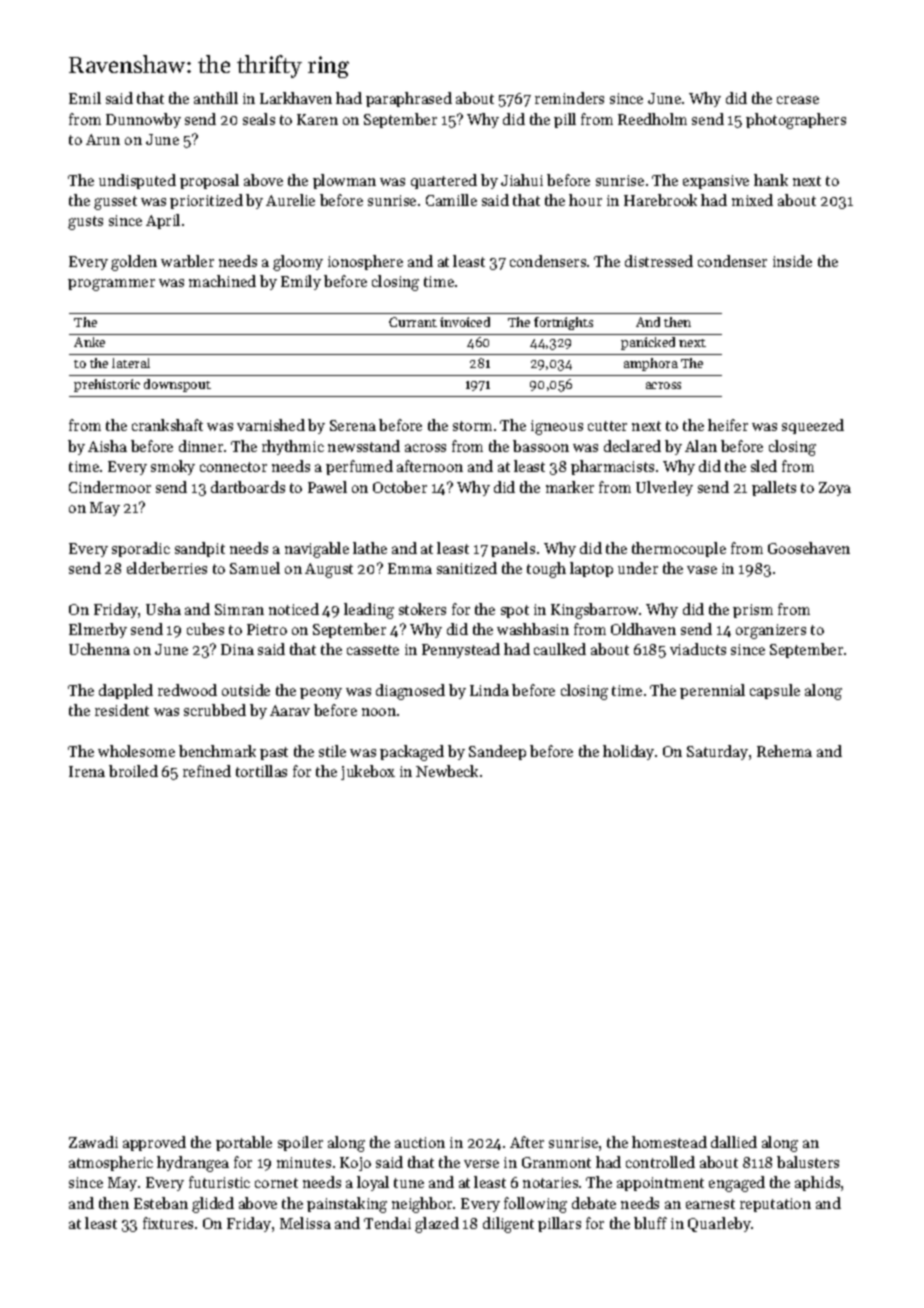 The height and width of the page is (1308, 924). What do you see at coordinates (216, 98) in the page?
I see `anthill` at bounding box center [216, 98].
